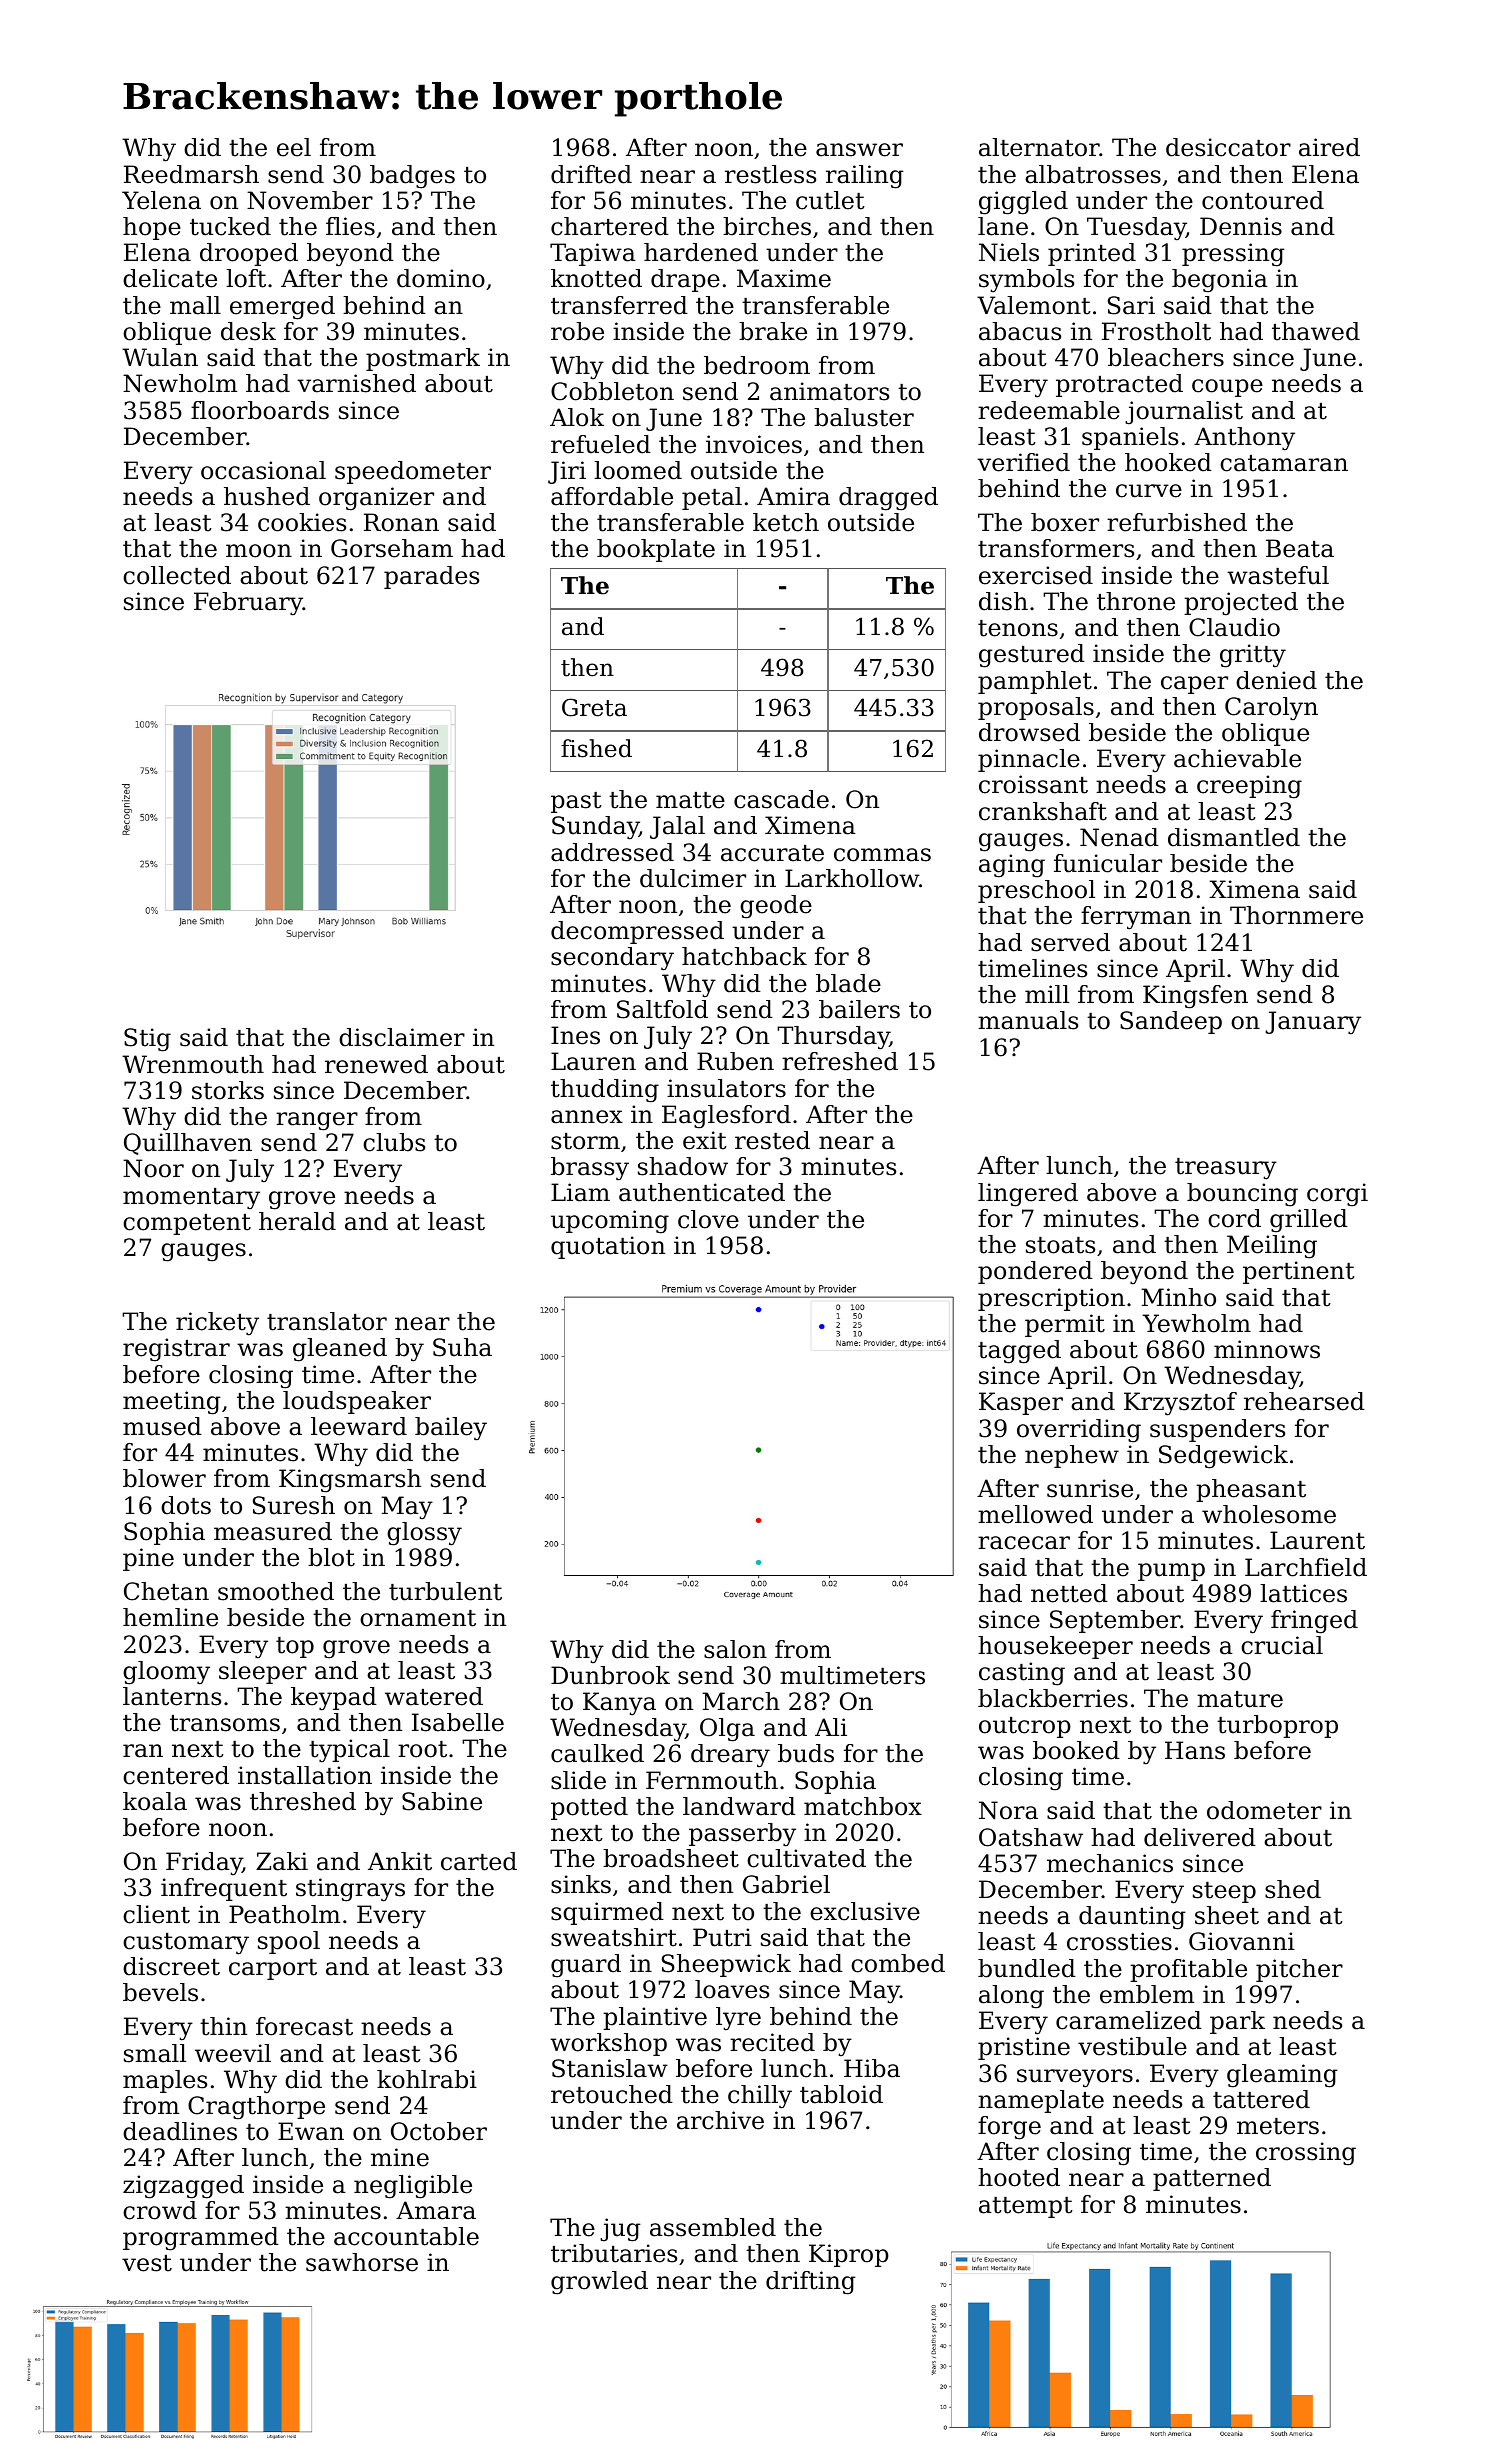 The width and height of the screenshot is (1496, 2464). I want to click on daunting, so click(1132, 1918).
